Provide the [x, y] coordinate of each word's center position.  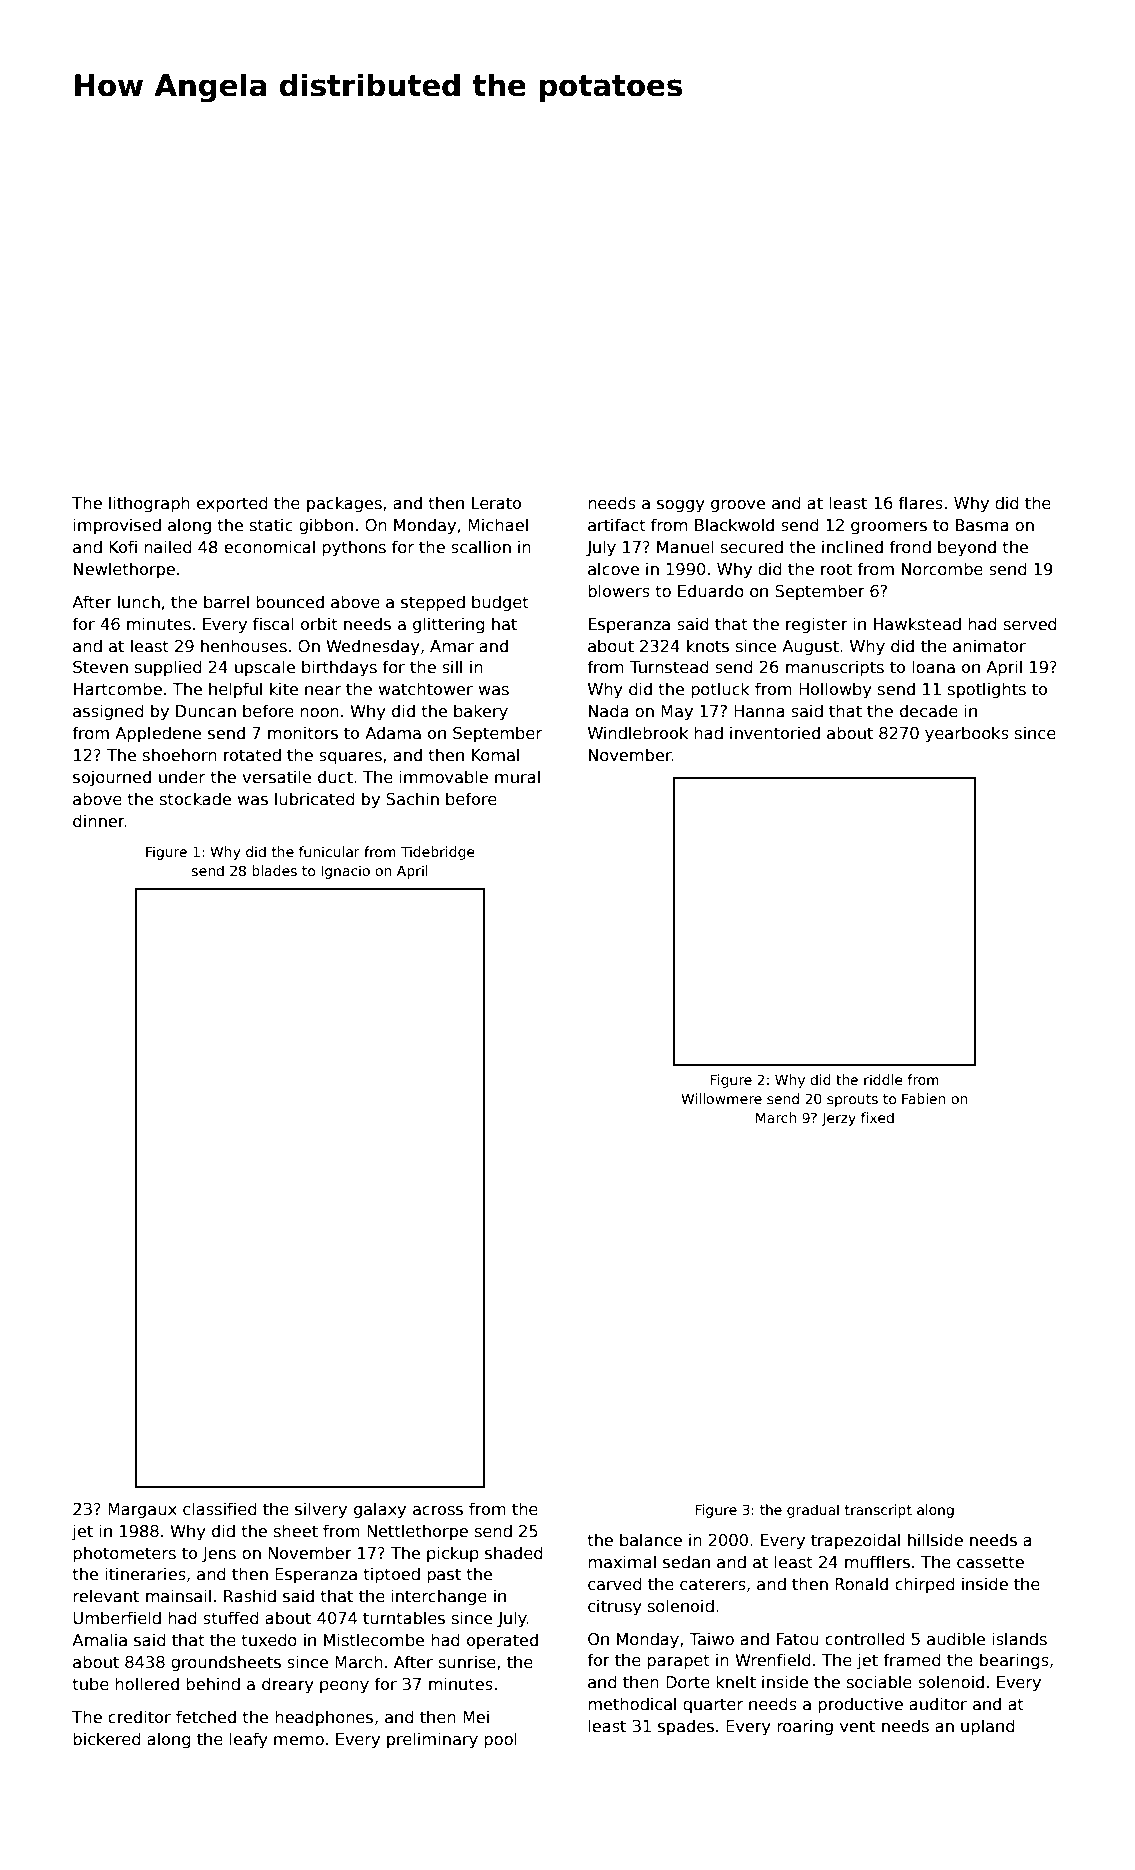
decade [929, 710]
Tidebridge [438, 853]
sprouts [852, 1100]
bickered [107, 1738]
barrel [226, 601]
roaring [805, 1727]
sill [452, 667]
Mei [476, 1716]
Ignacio [345, 872]
